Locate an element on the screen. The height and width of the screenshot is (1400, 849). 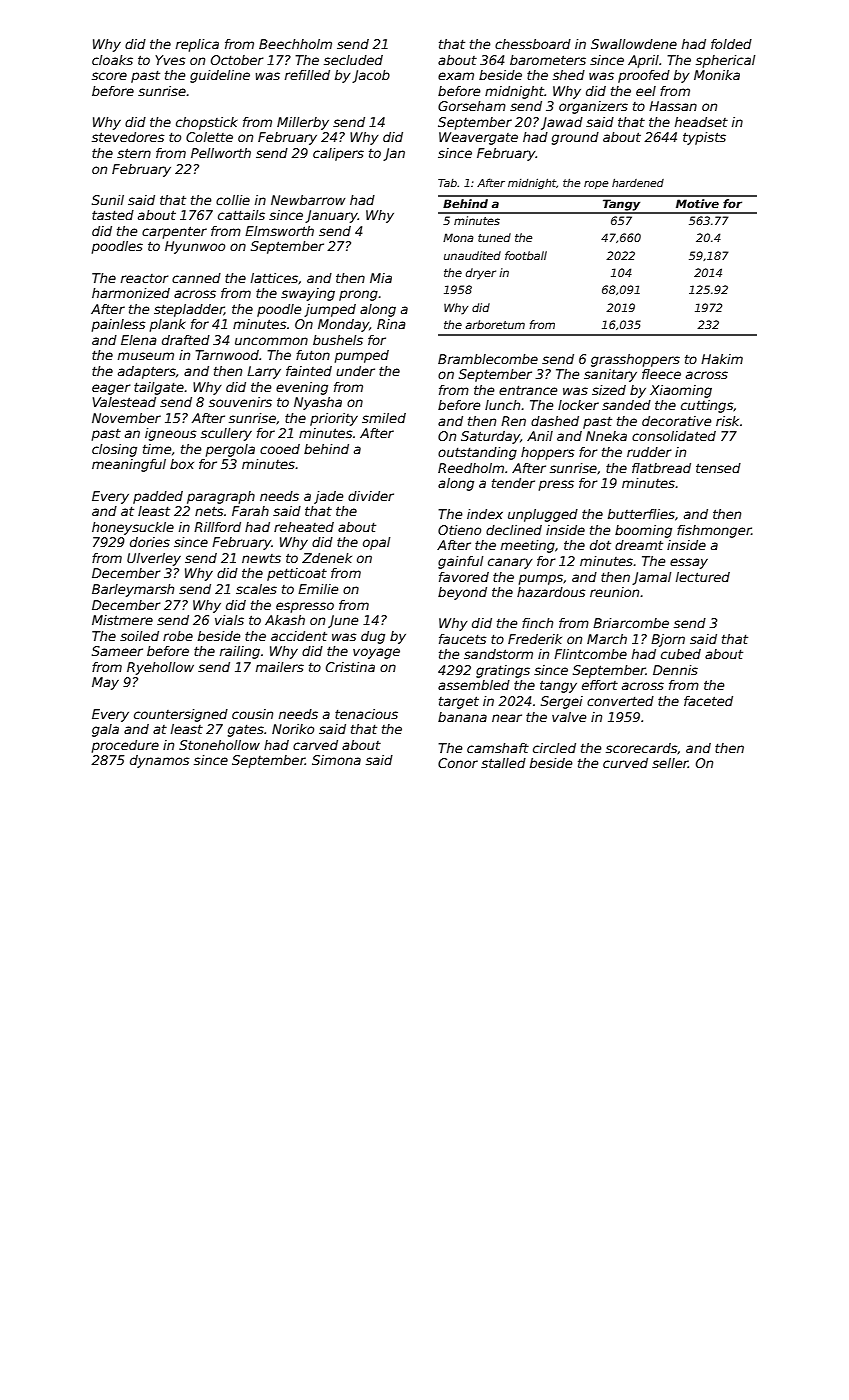
unaudited is located at coordinates (472, 255).
